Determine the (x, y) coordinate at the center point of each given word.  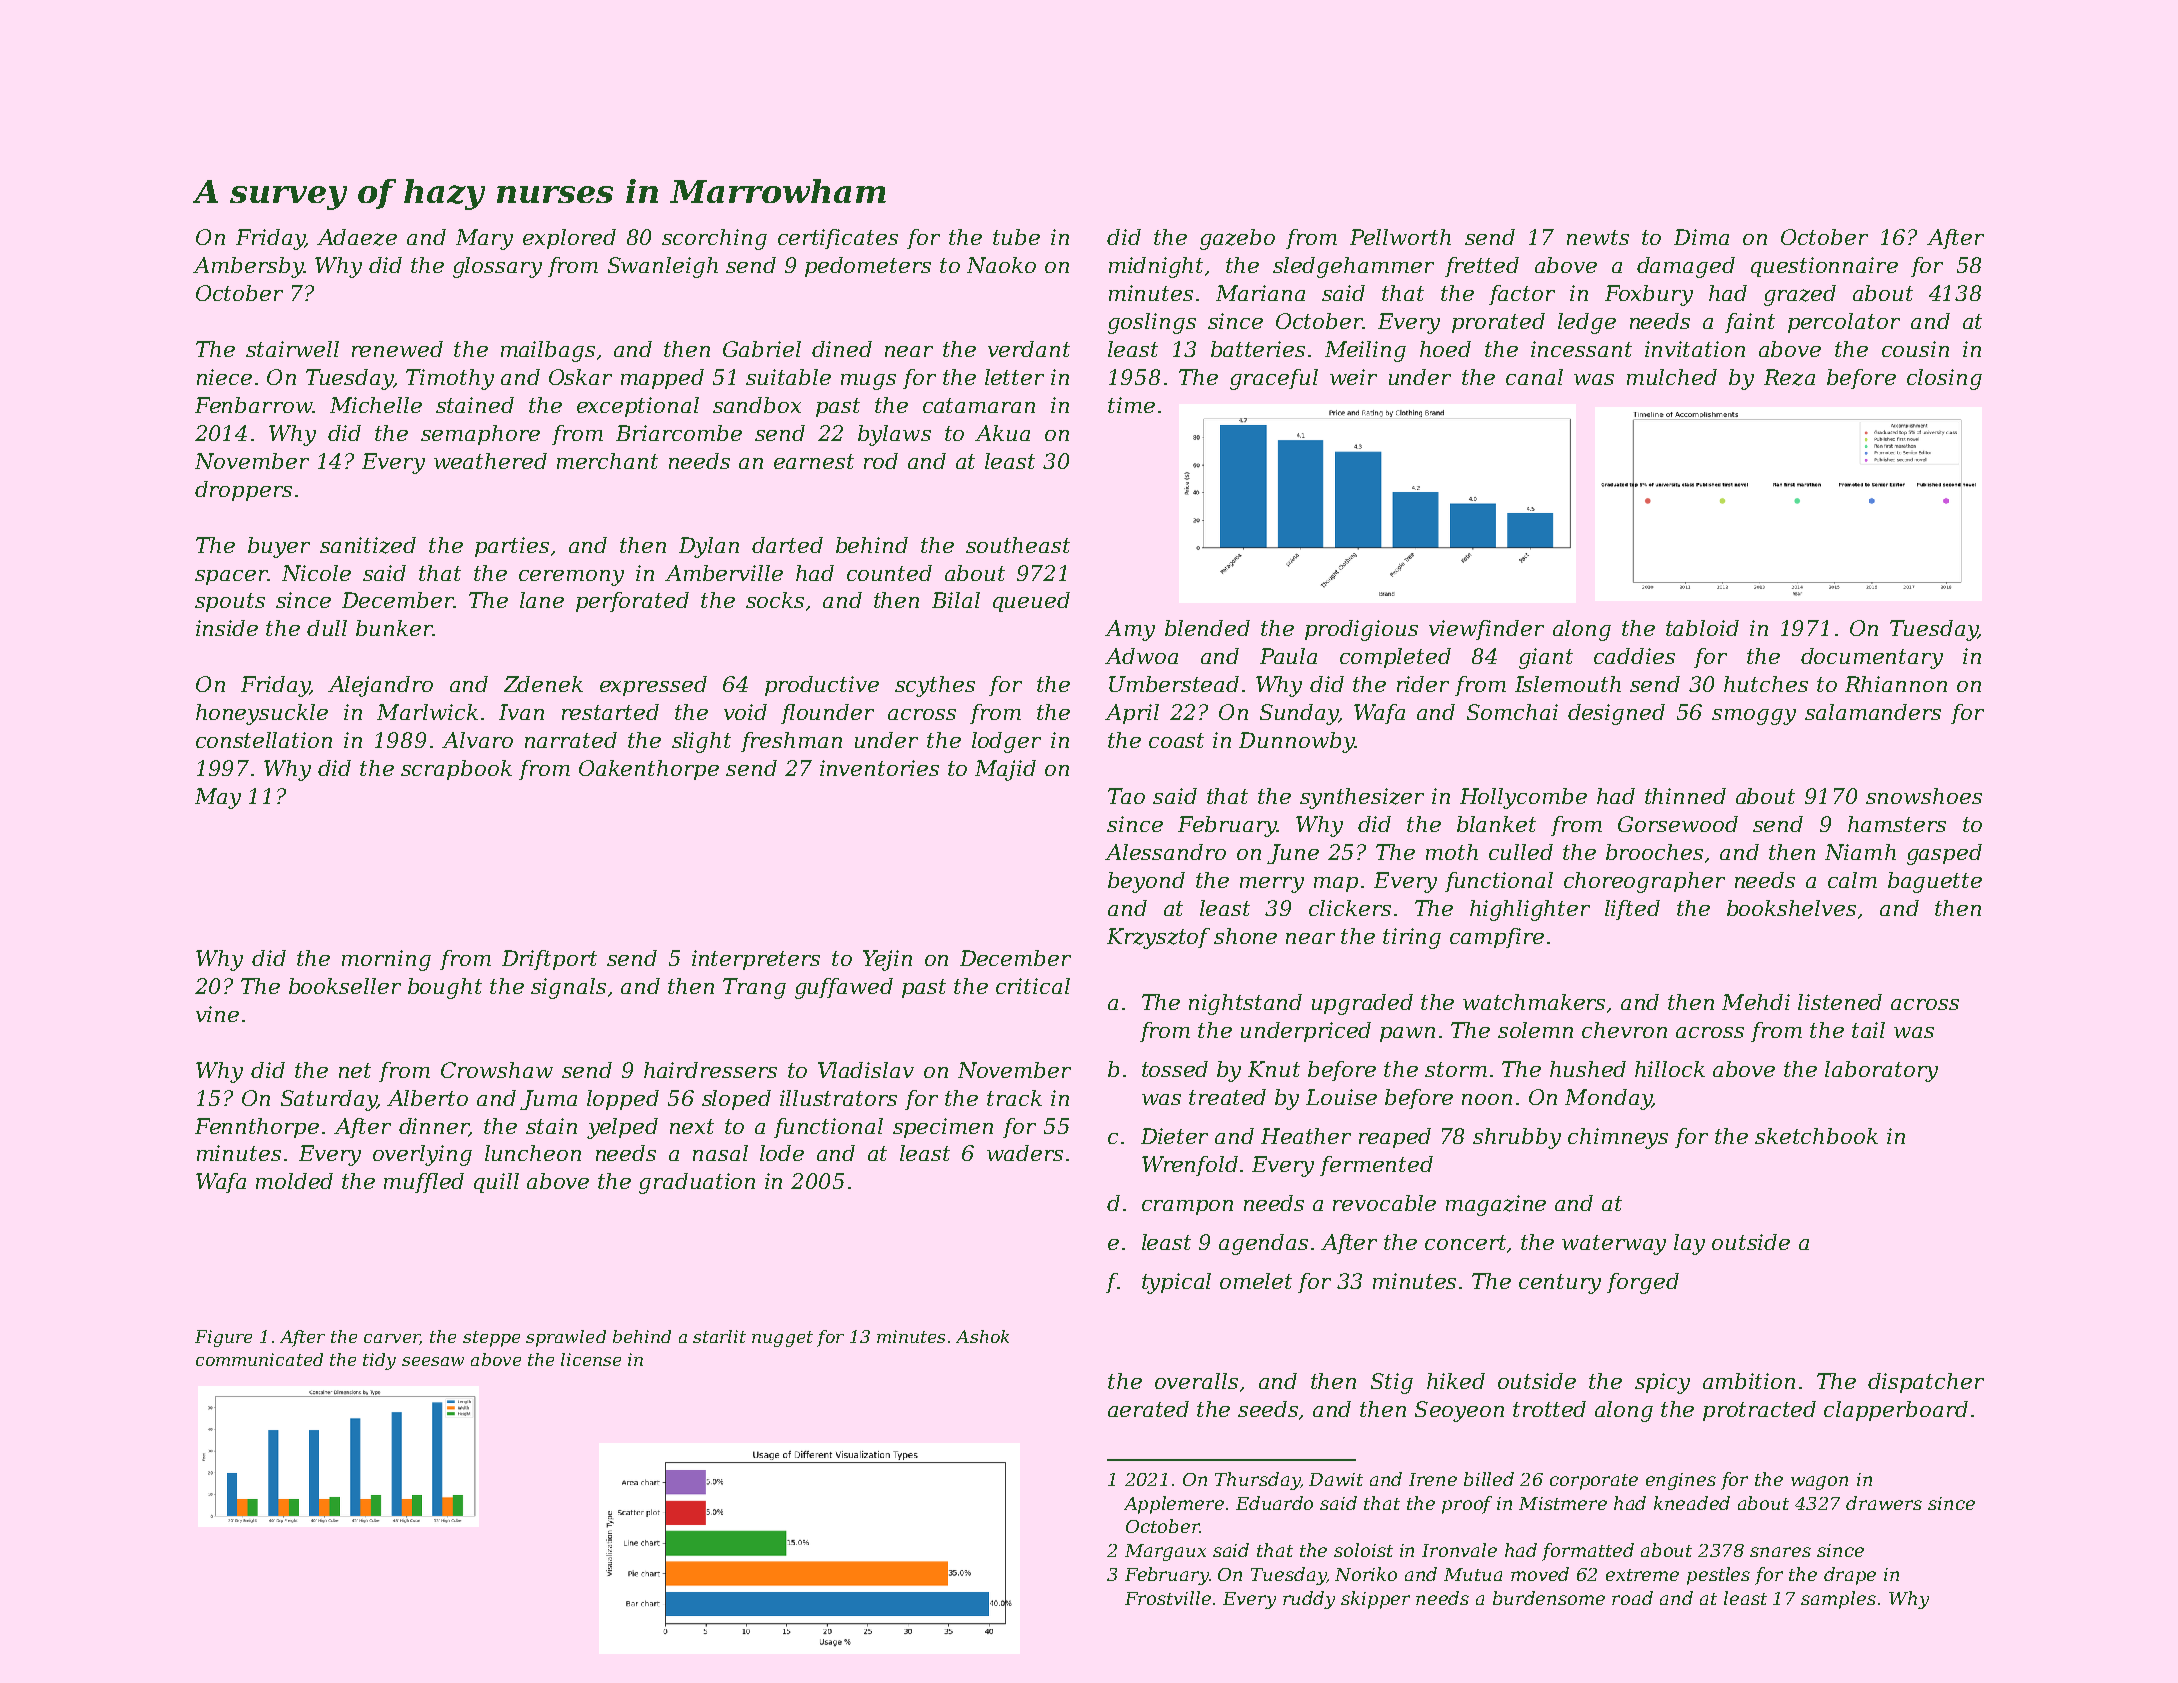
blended (1207, 628)
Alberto (427, 1098)
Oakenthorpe (649, 770)
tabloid (1702, 628)
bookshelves (1791, 908)
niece (224, 377)
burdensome (1549, 1598)
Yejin (887, 960)
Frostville (1168, 1598)
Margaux (1165, 1552)
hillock (1670, 1069)
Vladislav (866, 1070)
